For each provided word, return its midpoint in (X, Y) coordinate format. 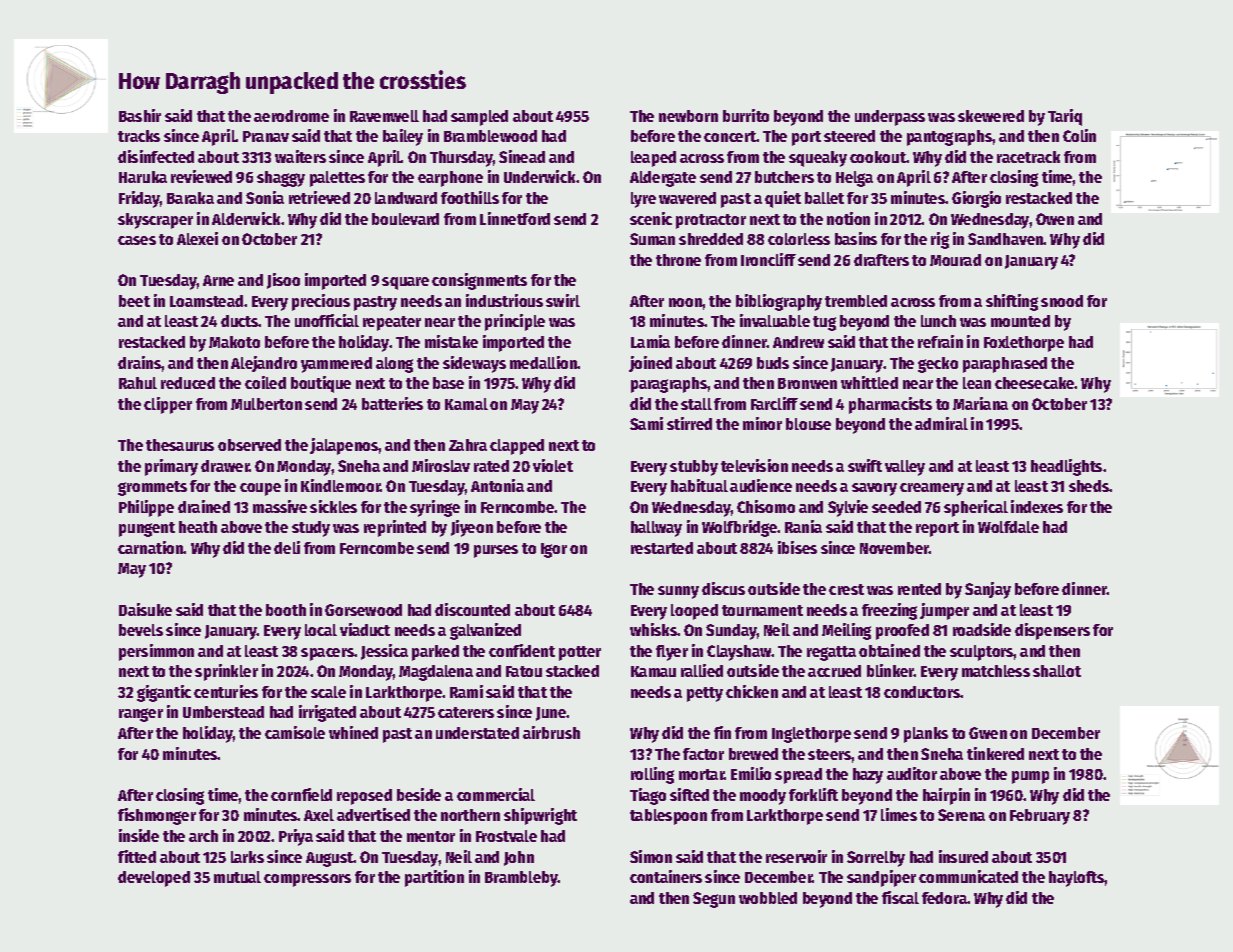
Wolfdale (1008, 527)
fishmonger (157, 816)
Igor (554, 550)
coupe (260, 489)
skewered (991, 116)
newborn (688, 116)
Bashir (140, 115)
